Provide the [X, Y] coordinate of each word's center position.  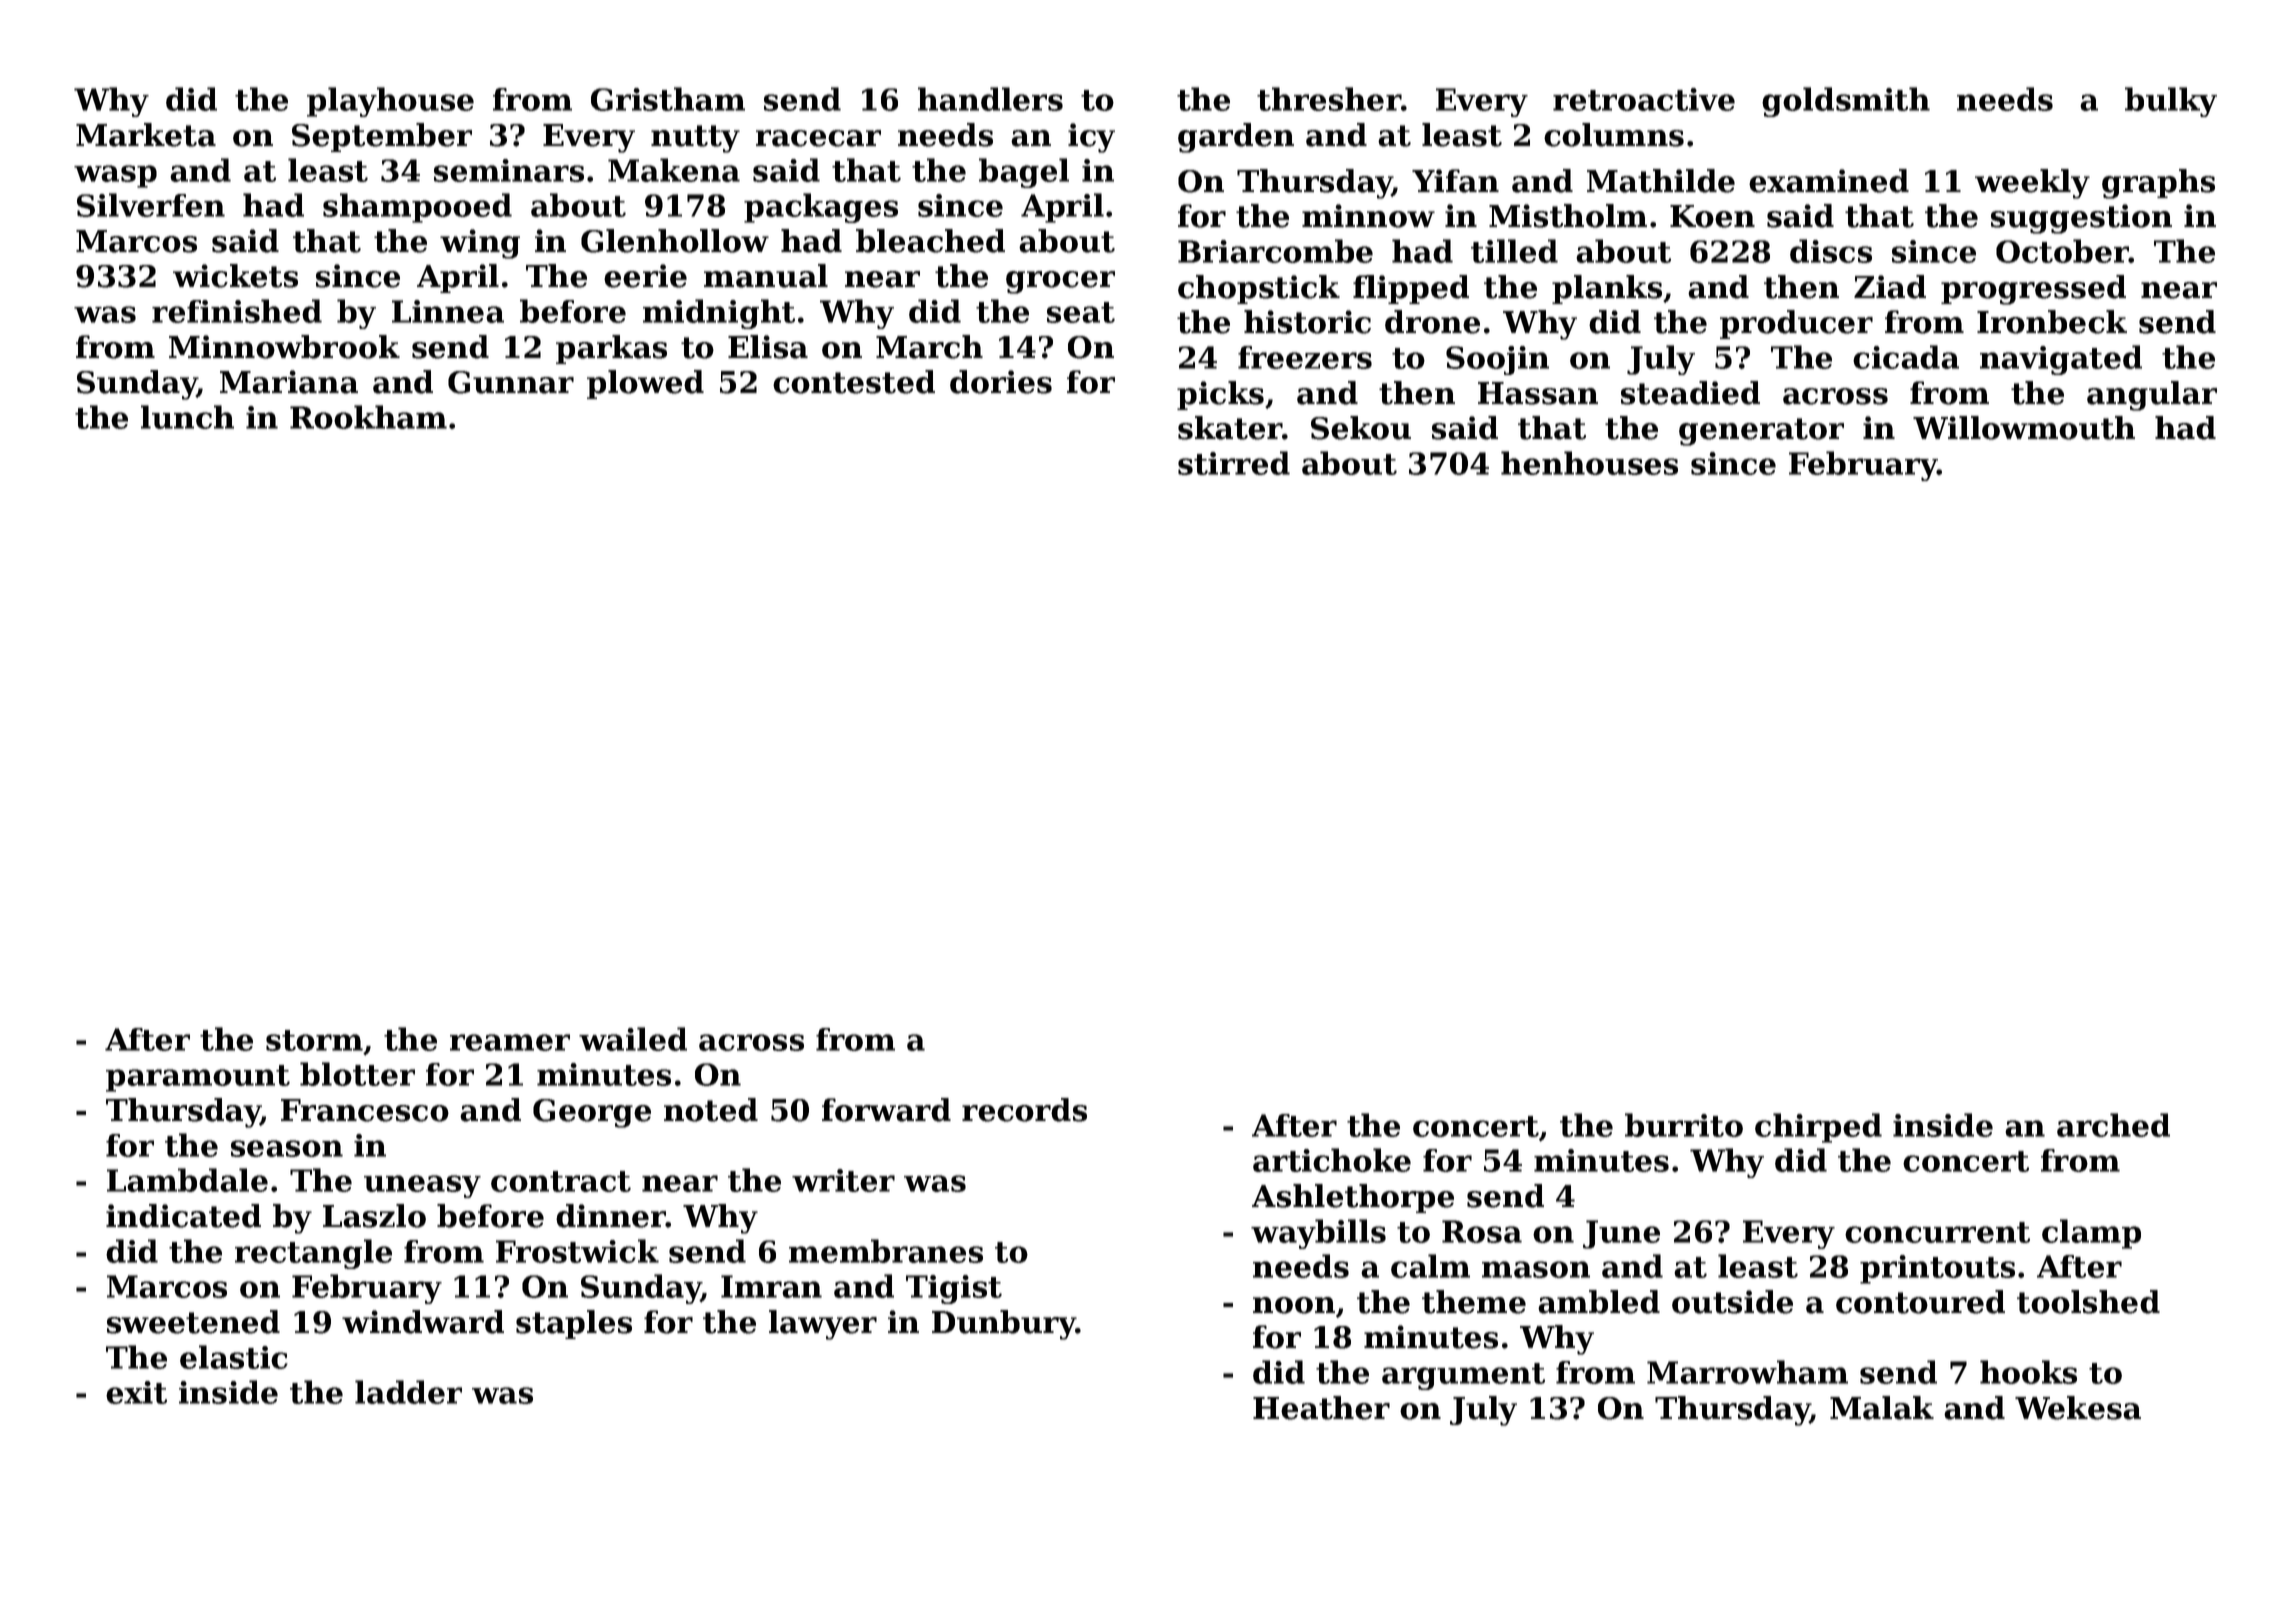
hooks [2028, 1372]
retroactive [1644, 99]
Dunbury [1004, 1325]
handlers [990, 99]
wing [480, 244]
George [592, 1113]
